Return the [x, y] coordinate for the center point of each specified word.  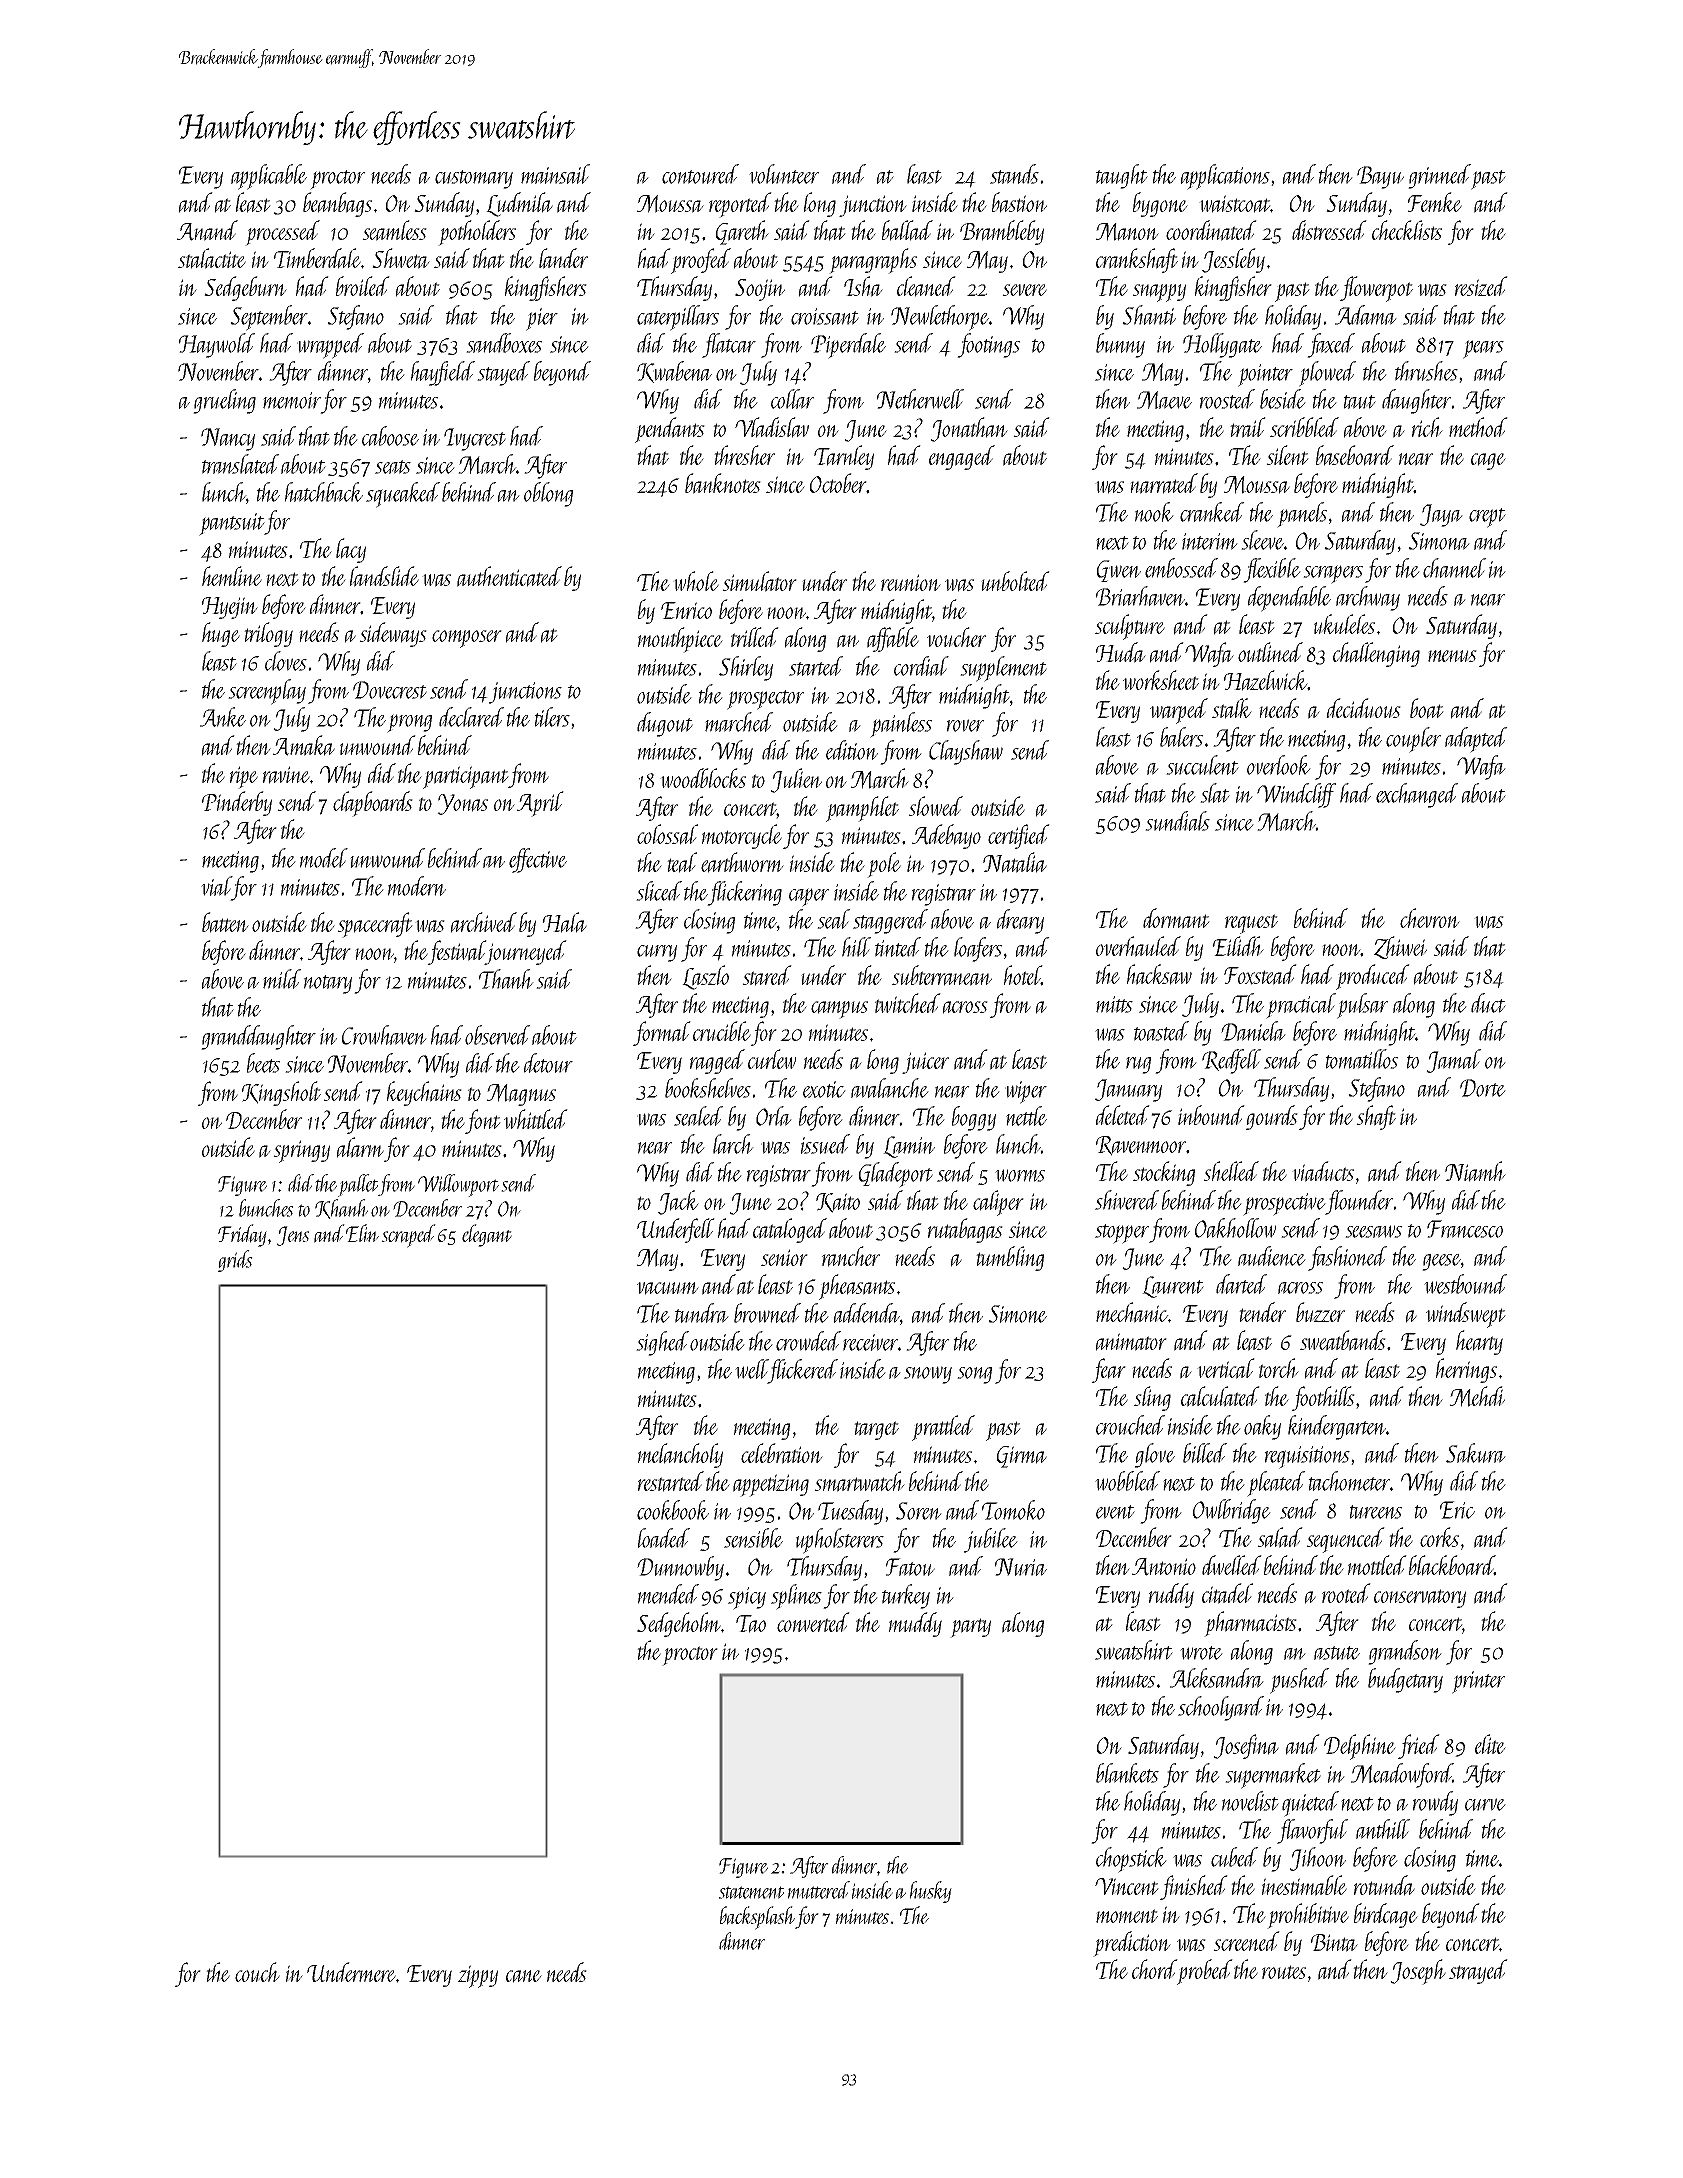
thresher [744, 455]
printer [1478, 1682]
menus [1452, 656]
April [540, 804]
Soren [919, 1511]
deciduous [1364, 708]
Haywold [217, 345]
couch [257, 1972]
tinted [898, 947]
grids [235, 1261]
